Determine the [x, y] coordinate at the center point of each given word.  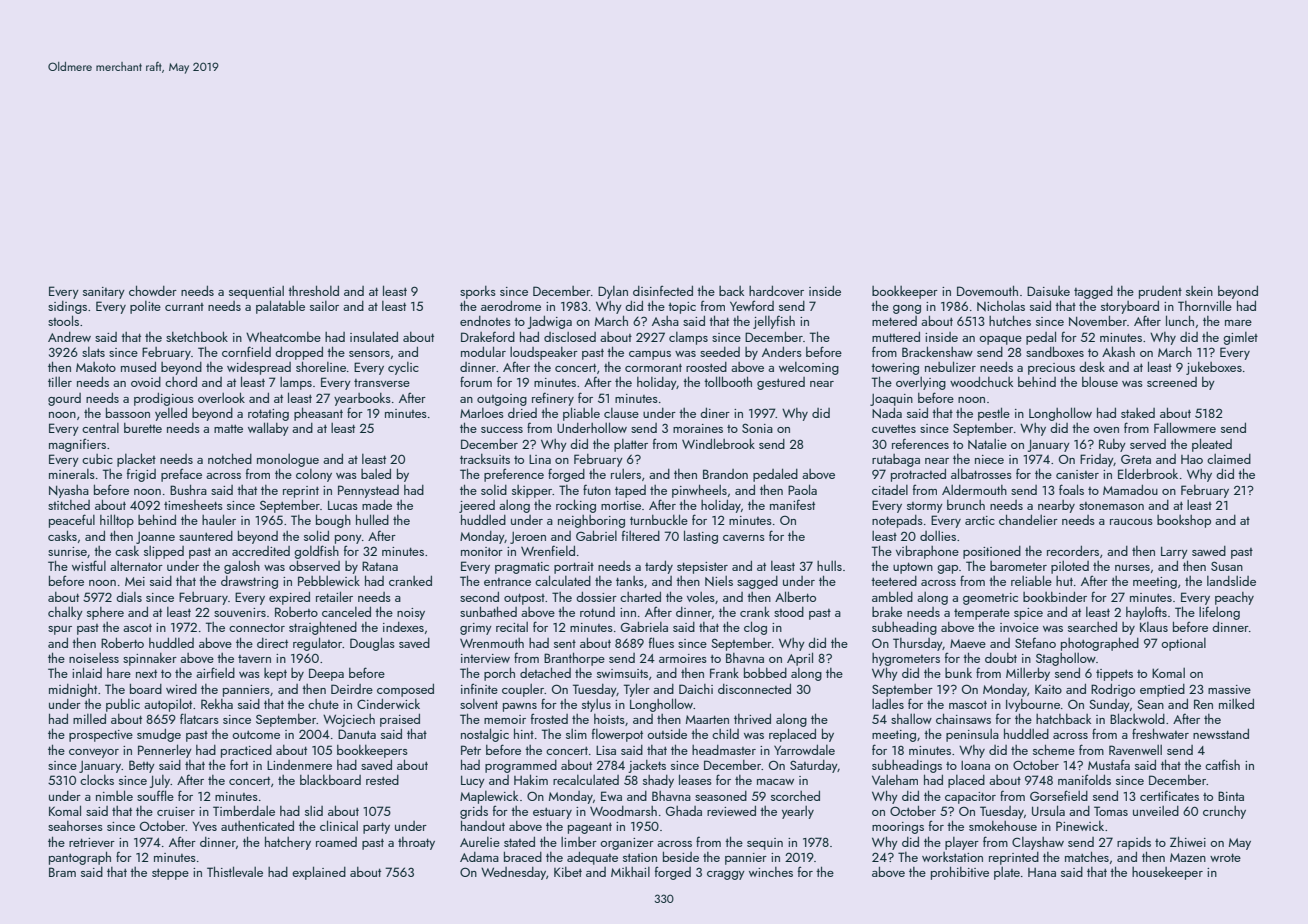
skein [1199, 291]
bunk [958, 673]
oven [1106, 430]
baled [376, 474]
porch [499, 674]
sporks [478, 292]
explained [319, 873]
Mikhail [630, 872]
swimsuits [622, 673]
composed [405, 690]
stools [63, 320]
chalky [65, 613]
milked [1236, 704]
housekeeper [1167, 873]
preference [514, 475]
